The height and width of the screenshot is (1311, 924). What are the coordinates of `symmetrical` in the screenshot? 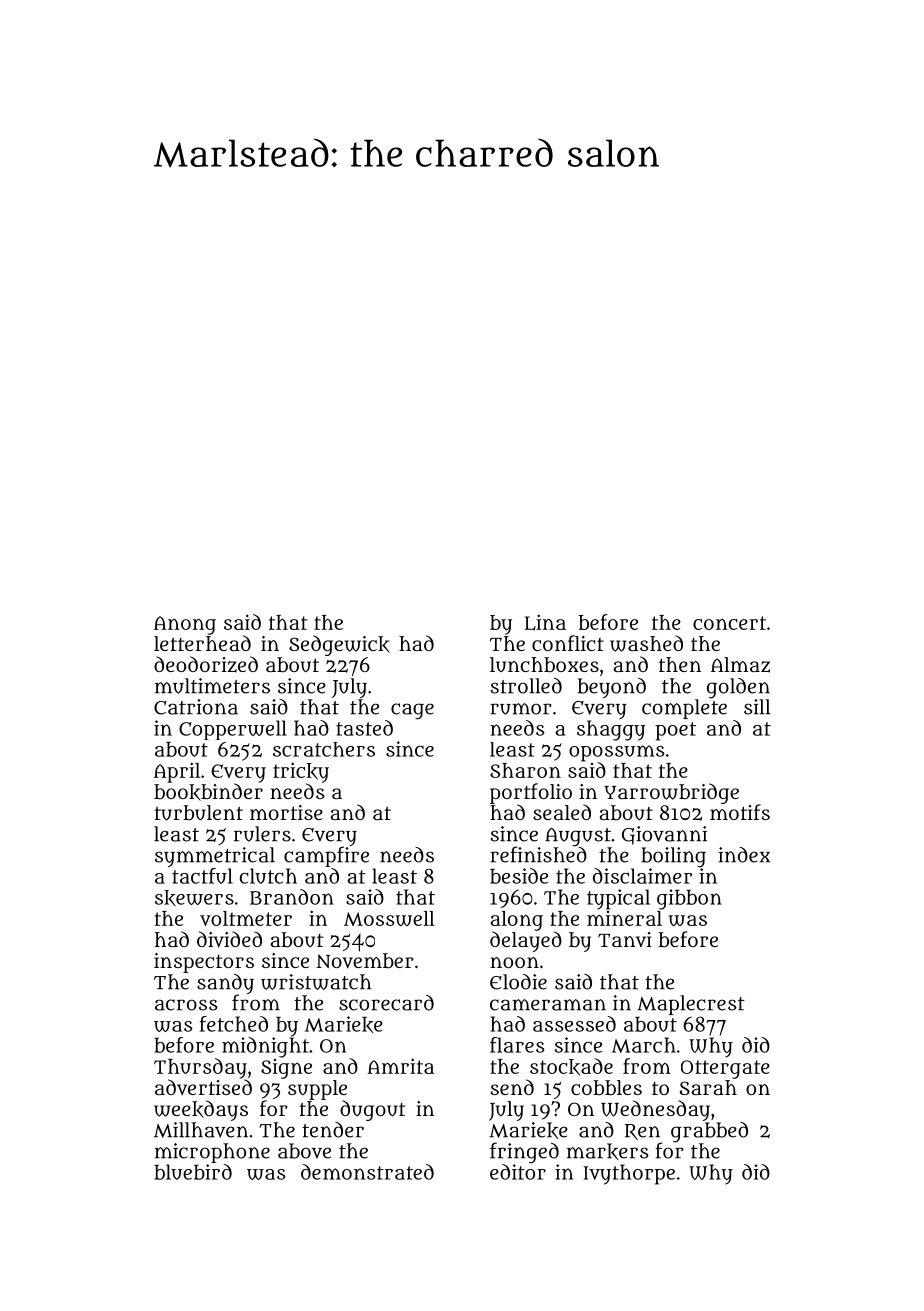 It's located at (215, 857).
